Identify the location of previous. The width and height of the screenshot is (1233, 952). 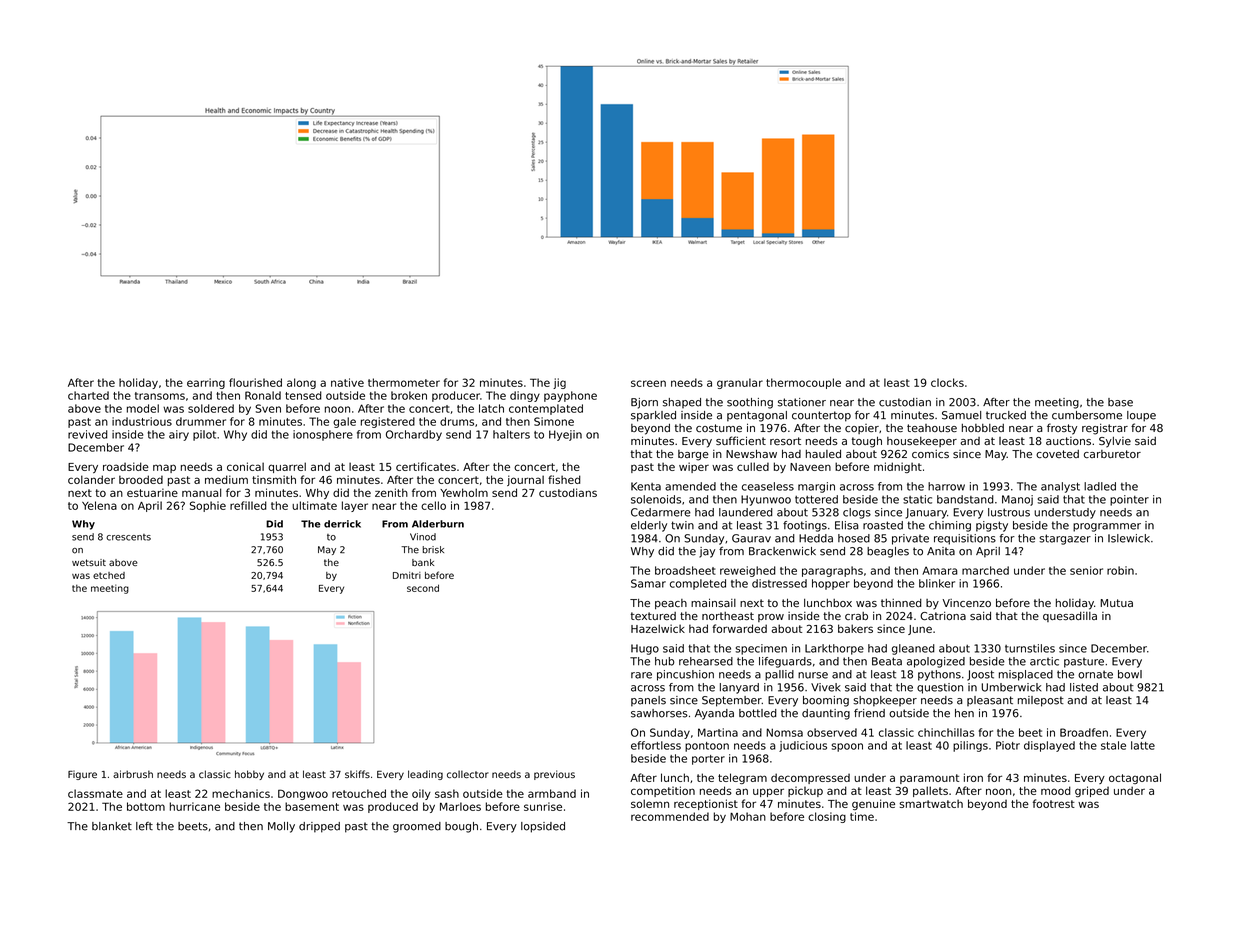
(554, 775).
